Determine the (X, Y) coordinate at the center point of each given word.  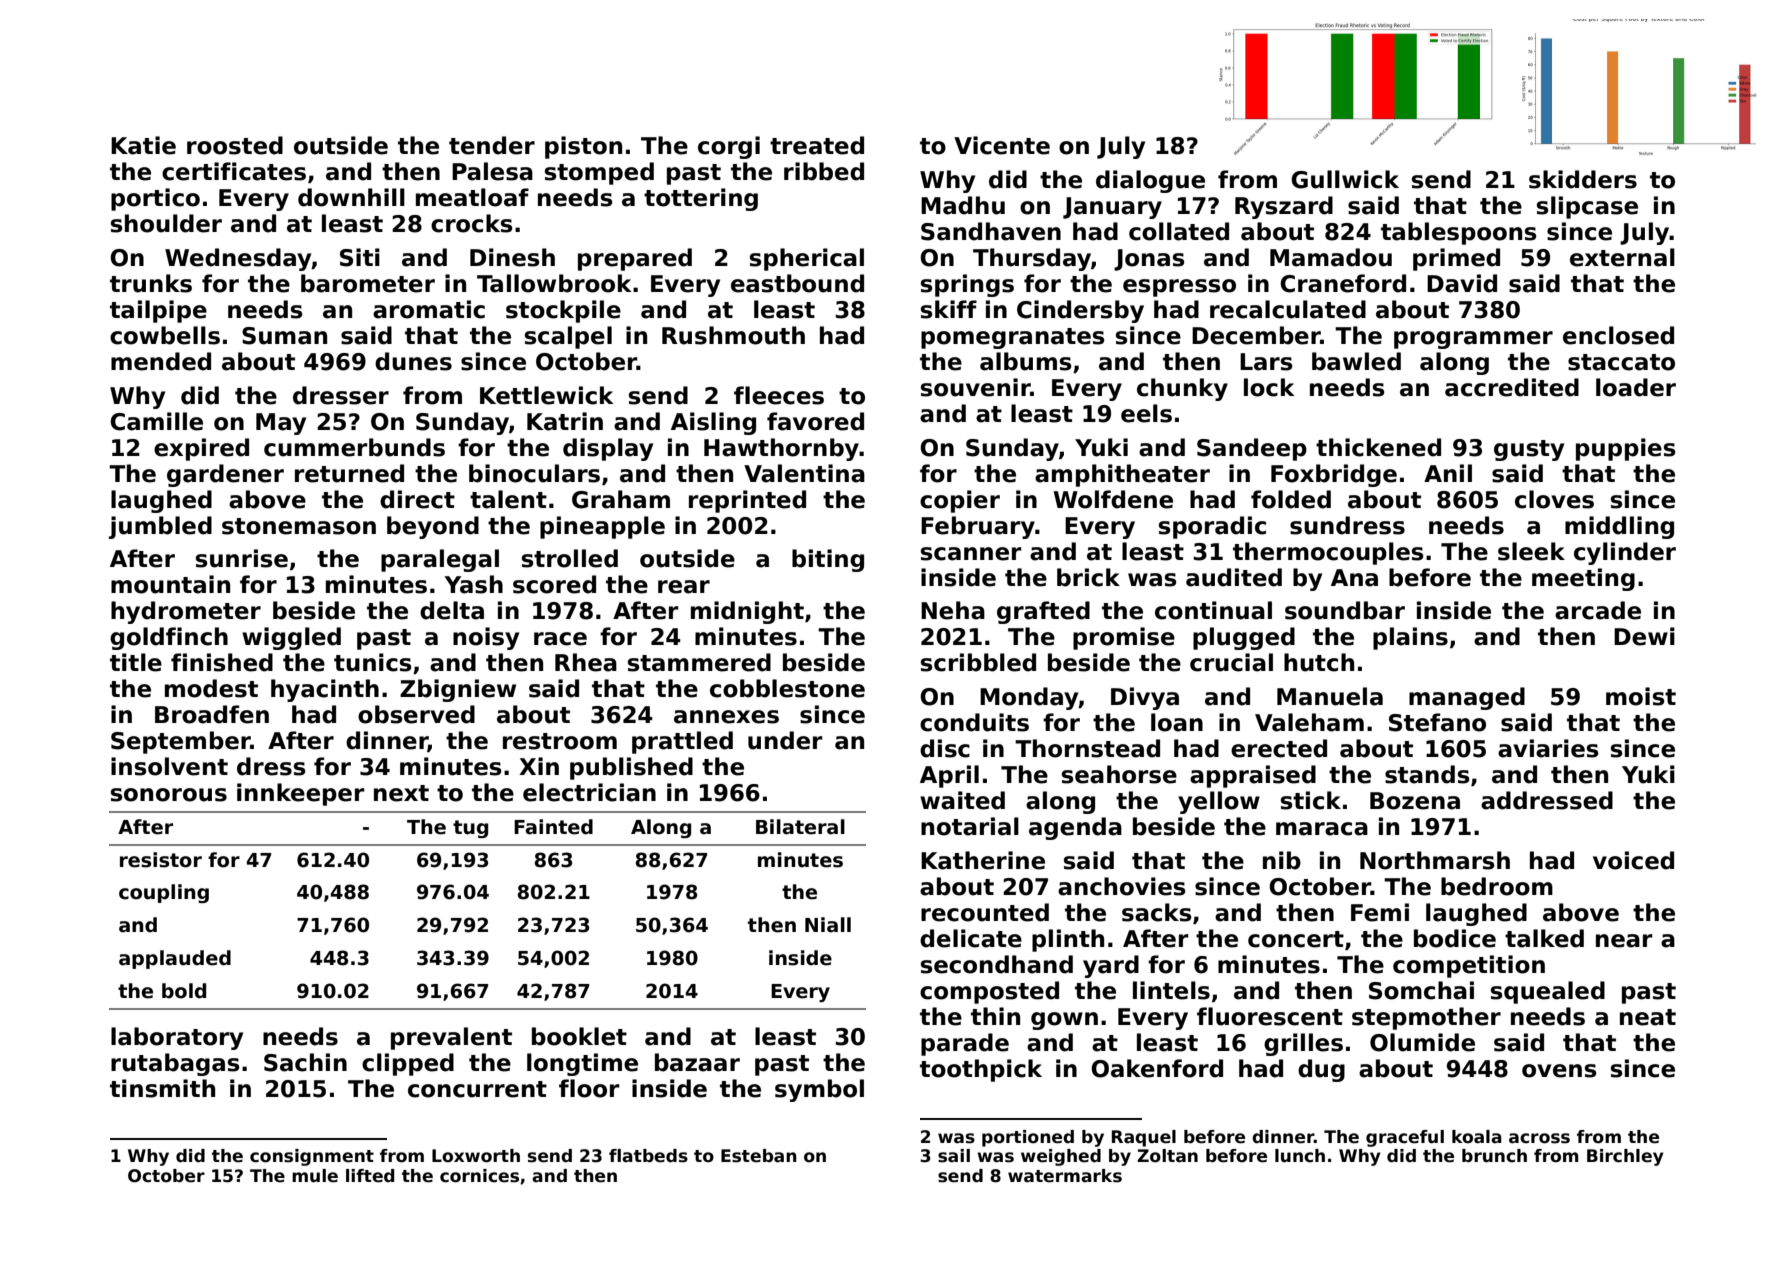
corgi (729, 147)
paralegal (440, 560)
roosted (235, 145)
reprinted (747, 501)
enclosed (1618, 335)
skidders (1583, 179)
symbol (819, 1090)
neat (1648, 1017)
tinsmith (162, 1088)
